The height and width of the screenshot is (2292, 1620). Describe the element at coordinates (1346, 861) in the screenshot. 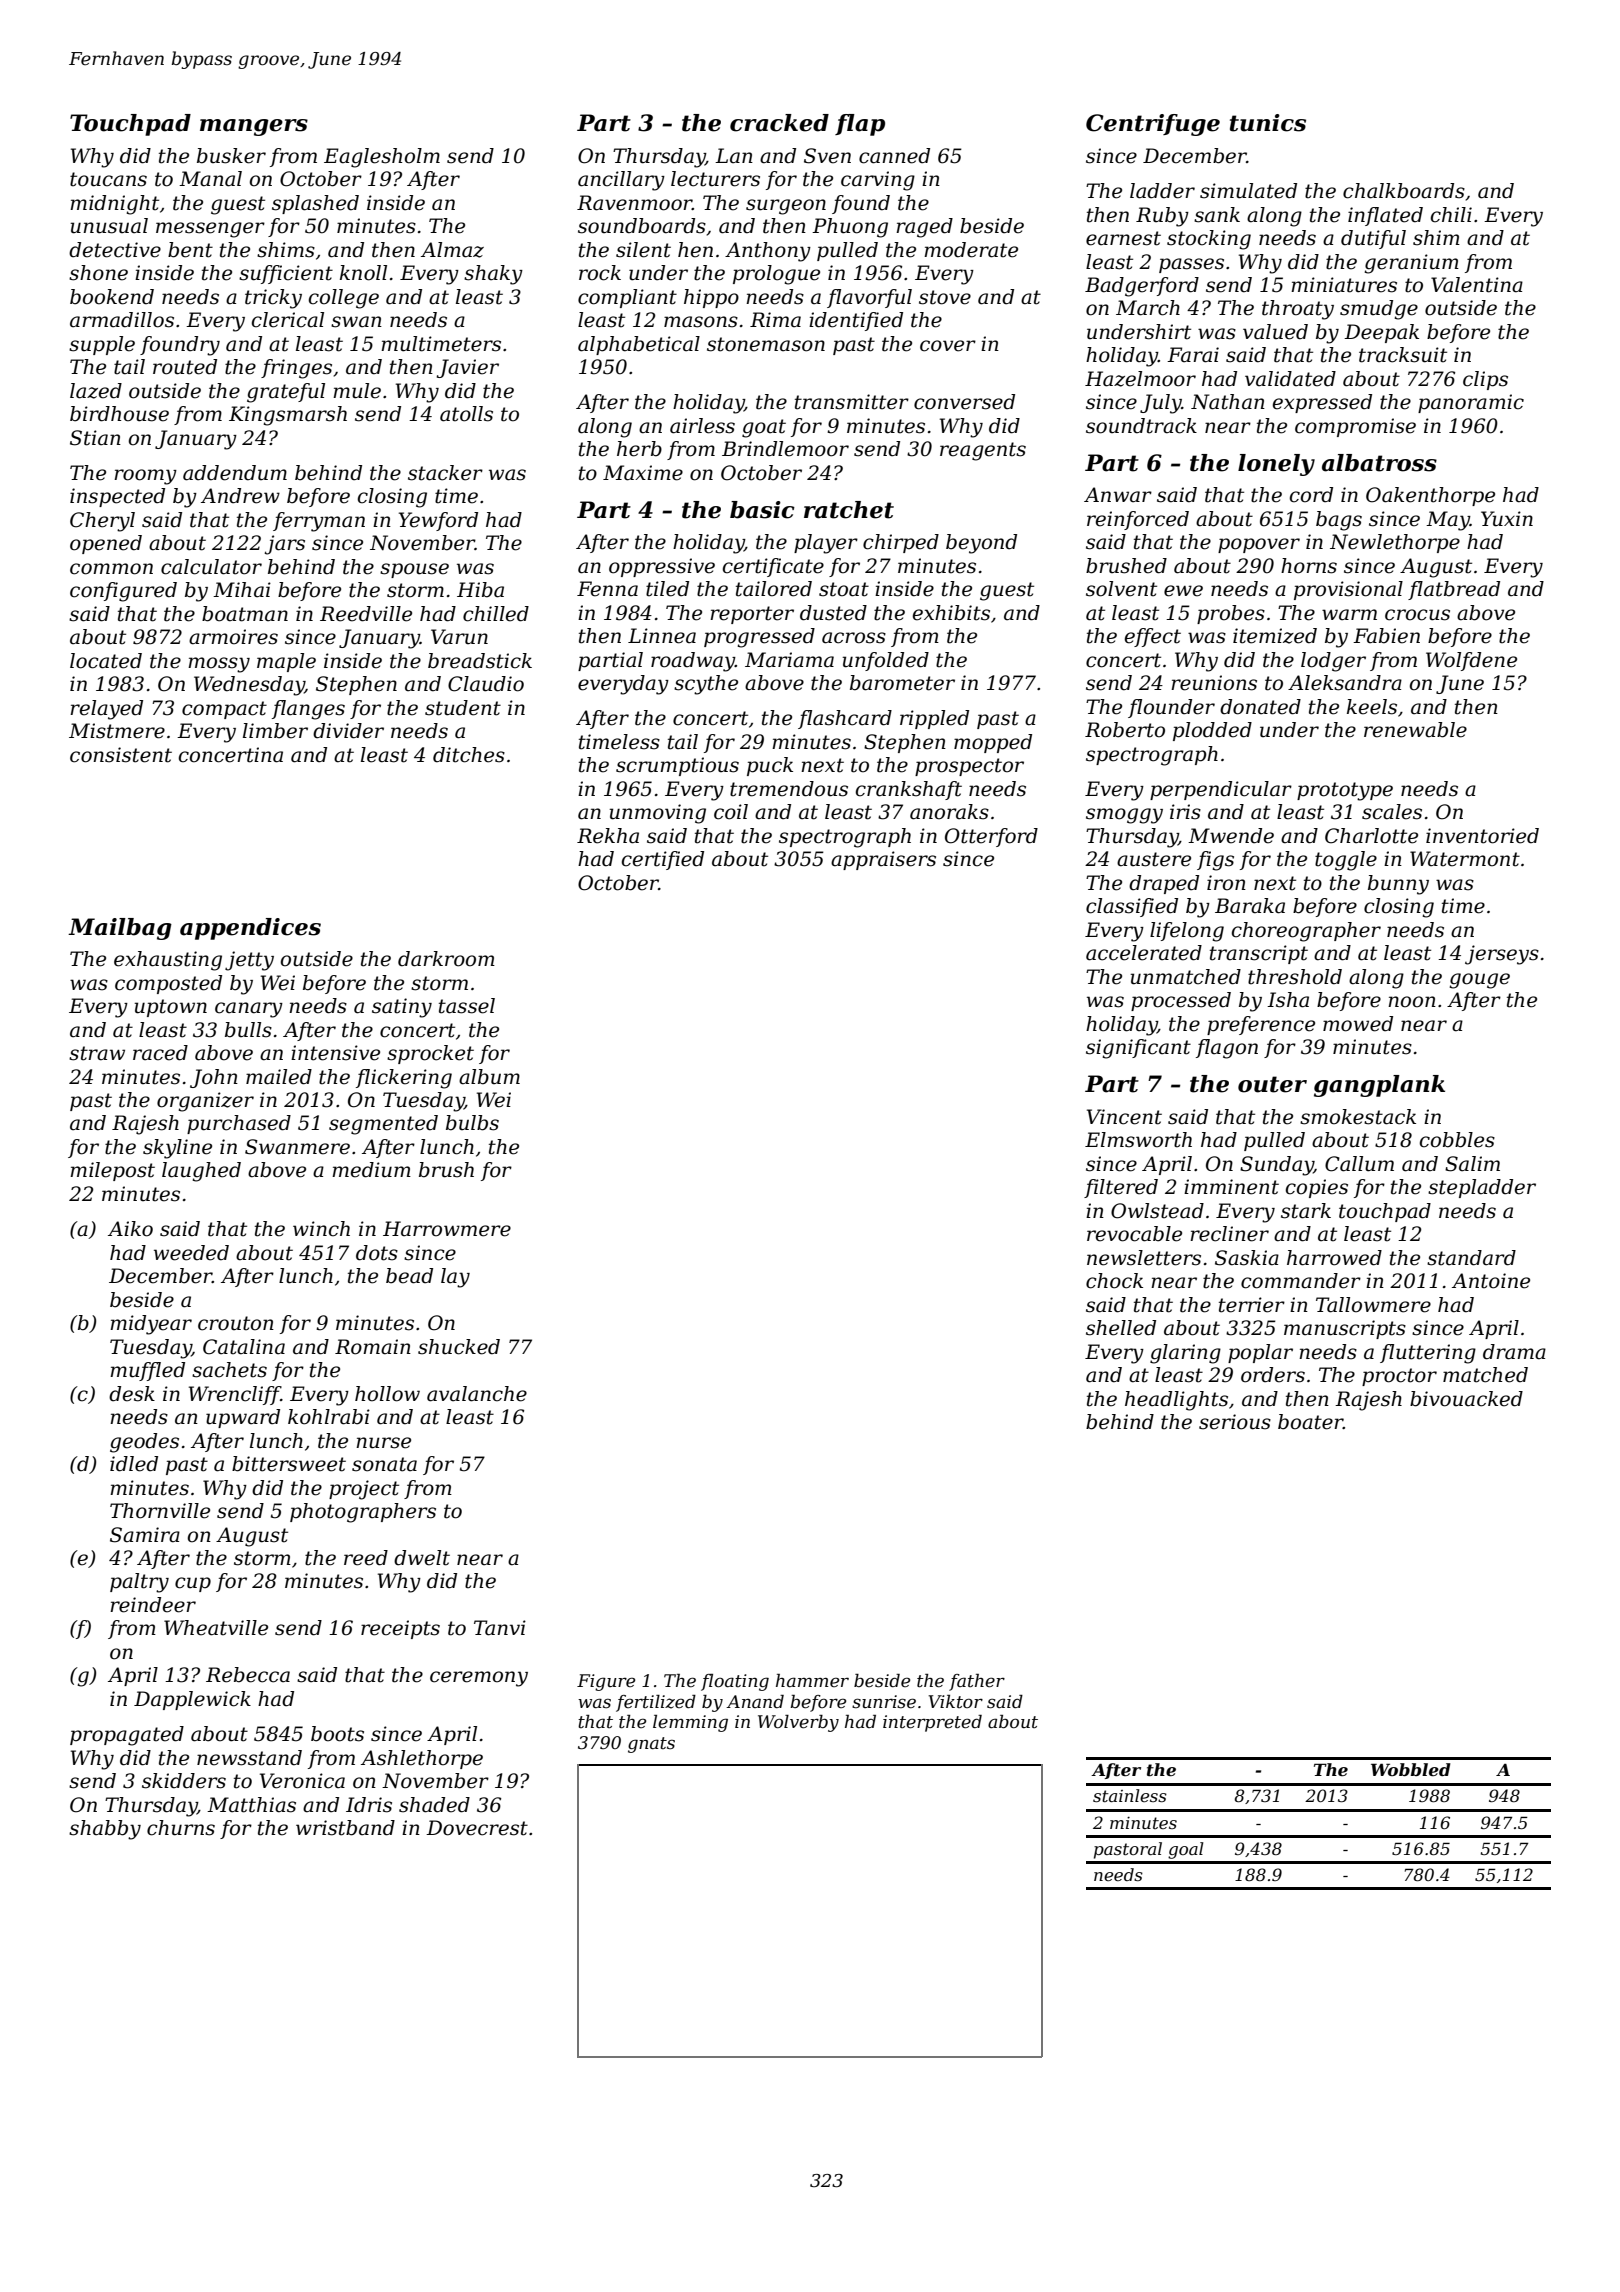

I see `toggle` at that location.
